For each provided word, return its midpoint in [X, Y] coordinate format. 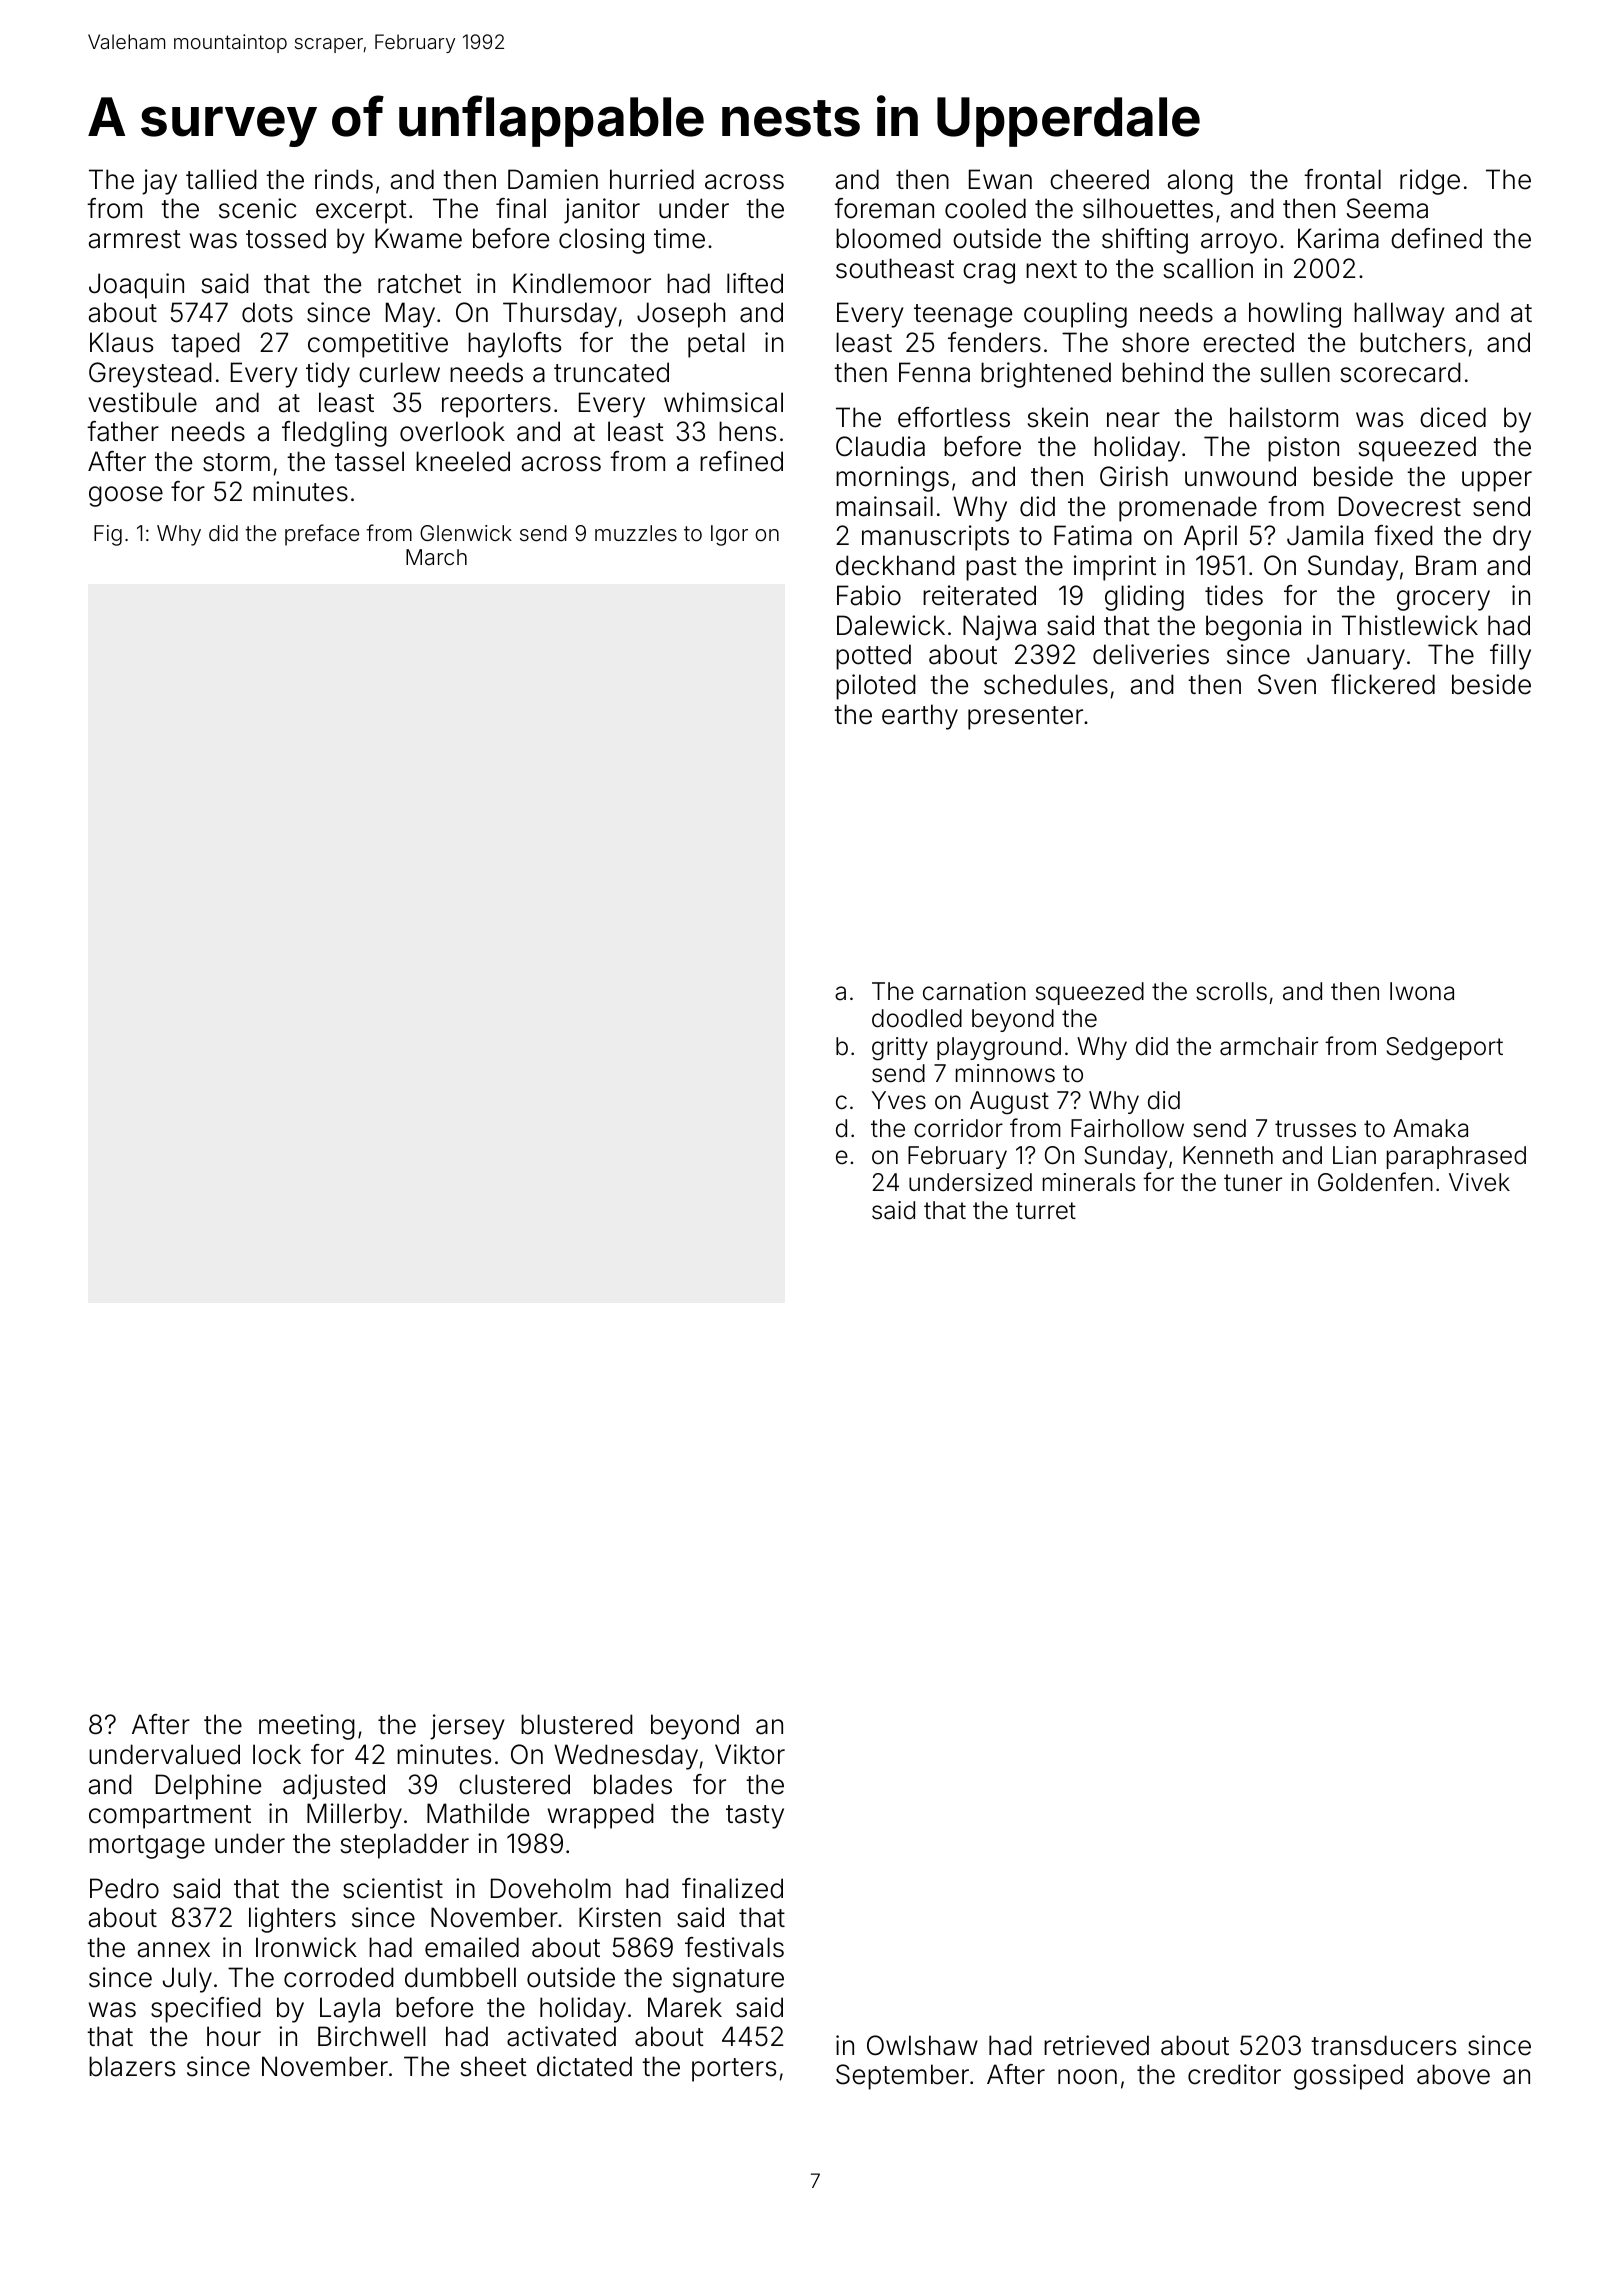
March [436, 557]
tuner [1253, 1183]
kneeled [463, 461]
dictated [584, 2066]
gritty [900, 1049]
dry [1512, 538]
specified [206, 2010]
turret [1046, 1211]
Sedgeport [1444, 1049]
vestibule [142, 402]
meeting [307, 1727]
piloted [876, 687]
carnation [974, 991]
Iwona [1422, 991]
